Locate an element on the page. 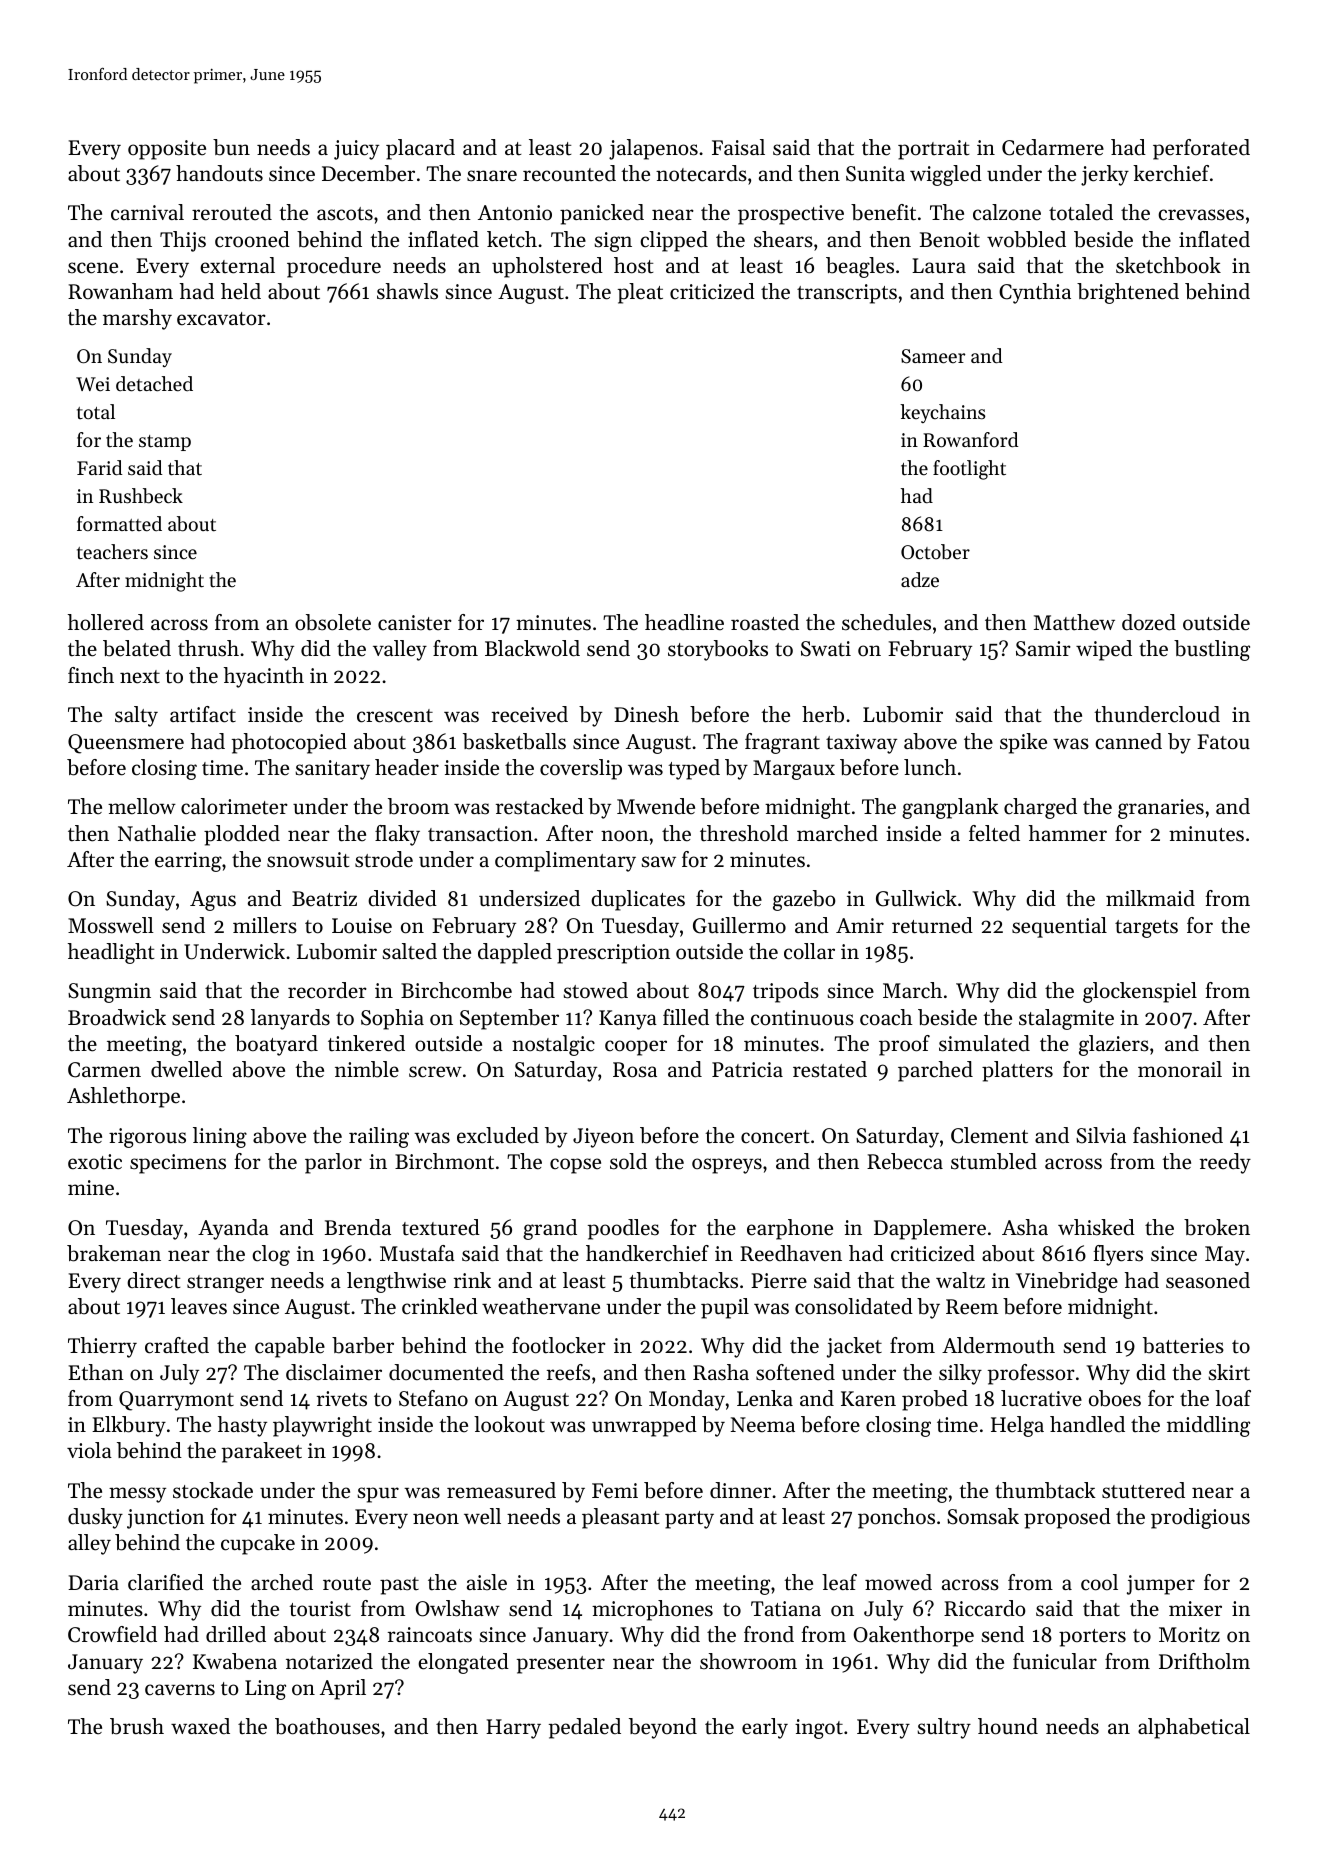 The height and width of the image is (1864, 1318). brightened is located at coordinates (1128, 293).
